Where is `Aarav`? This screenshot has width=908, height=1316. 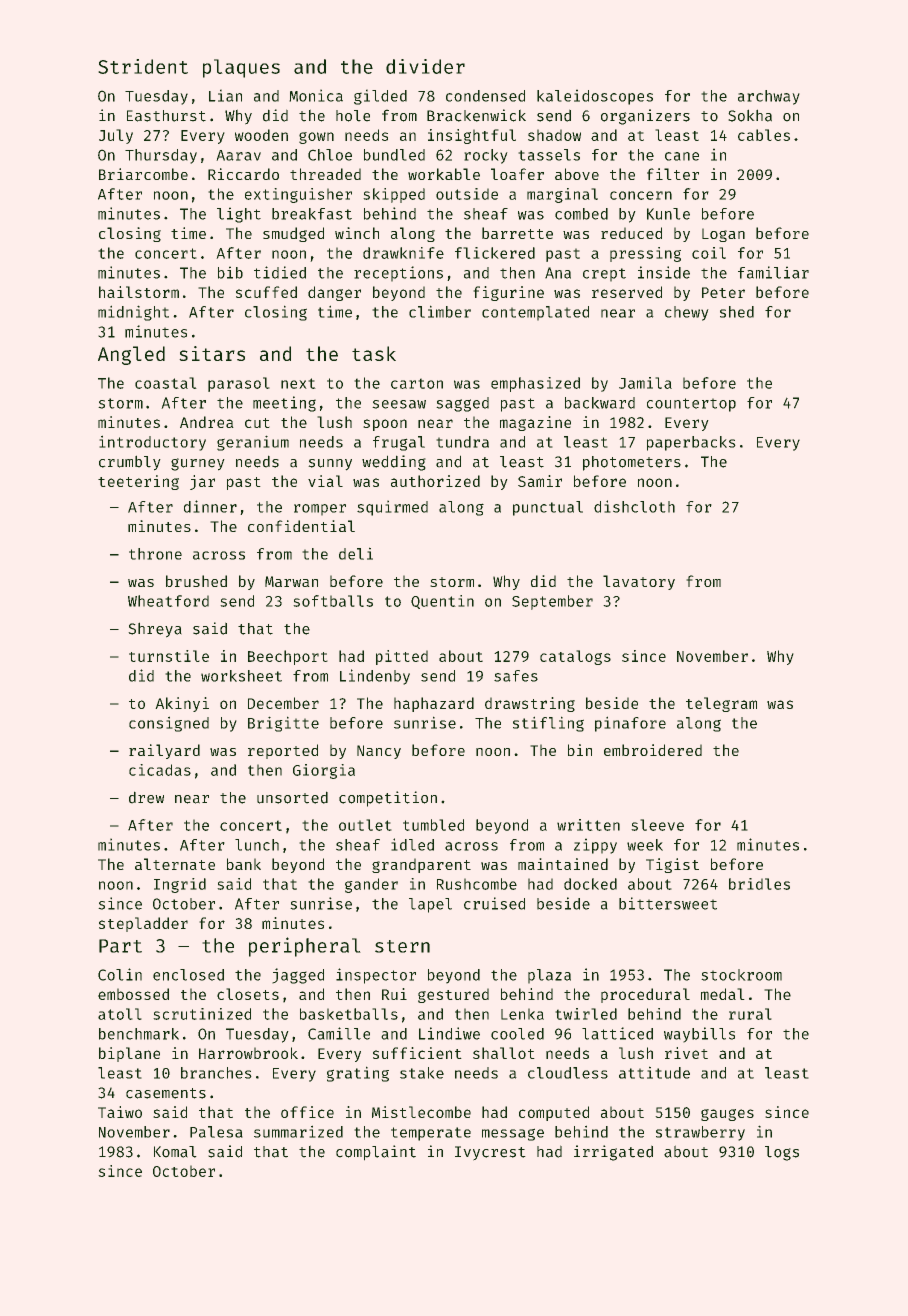 Aarav is located at coordinates (238, 155).
